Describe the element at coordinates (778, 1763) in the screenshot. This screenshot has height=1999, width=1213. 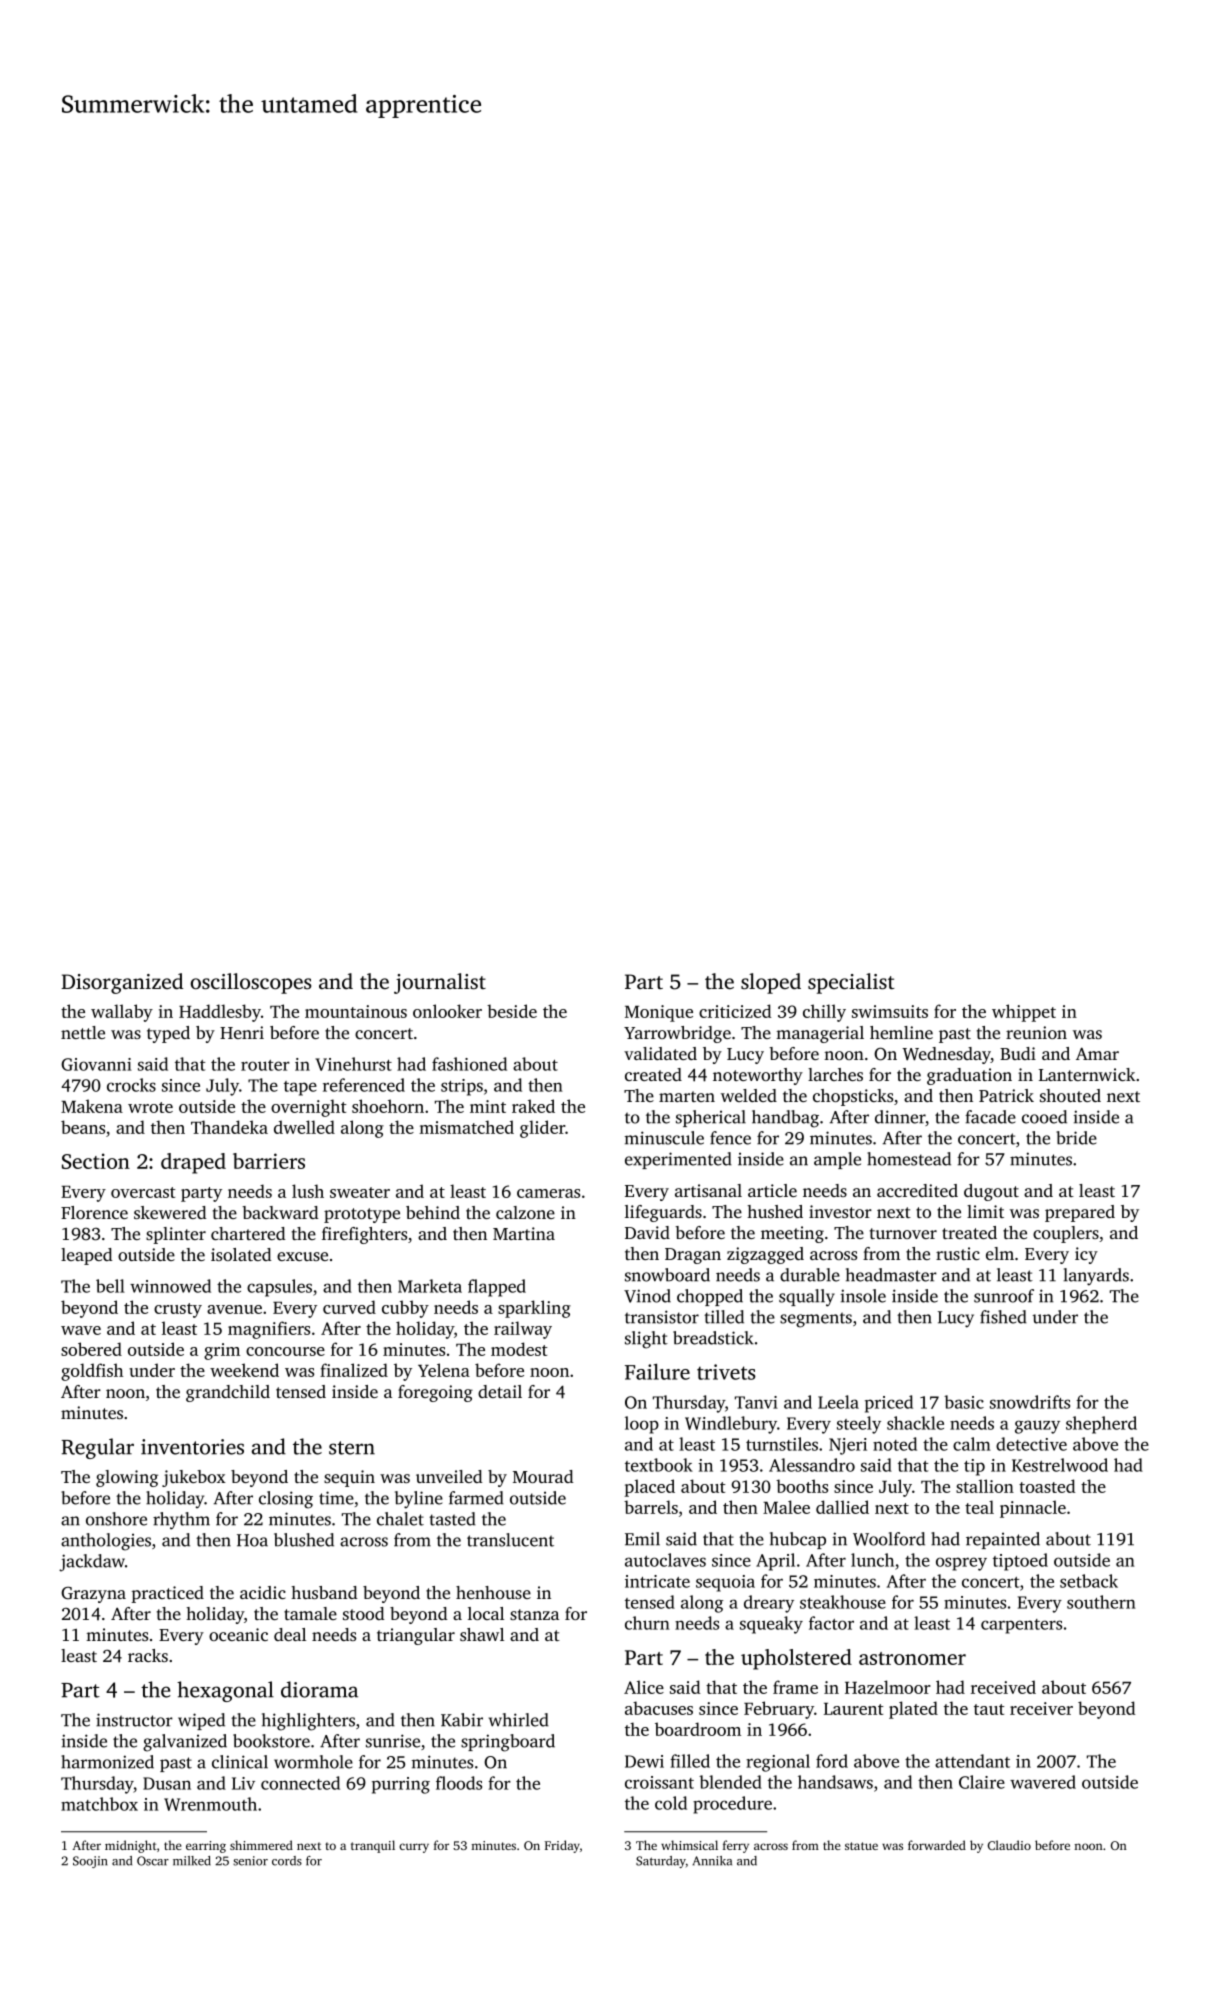
I see `regional` at that location.
